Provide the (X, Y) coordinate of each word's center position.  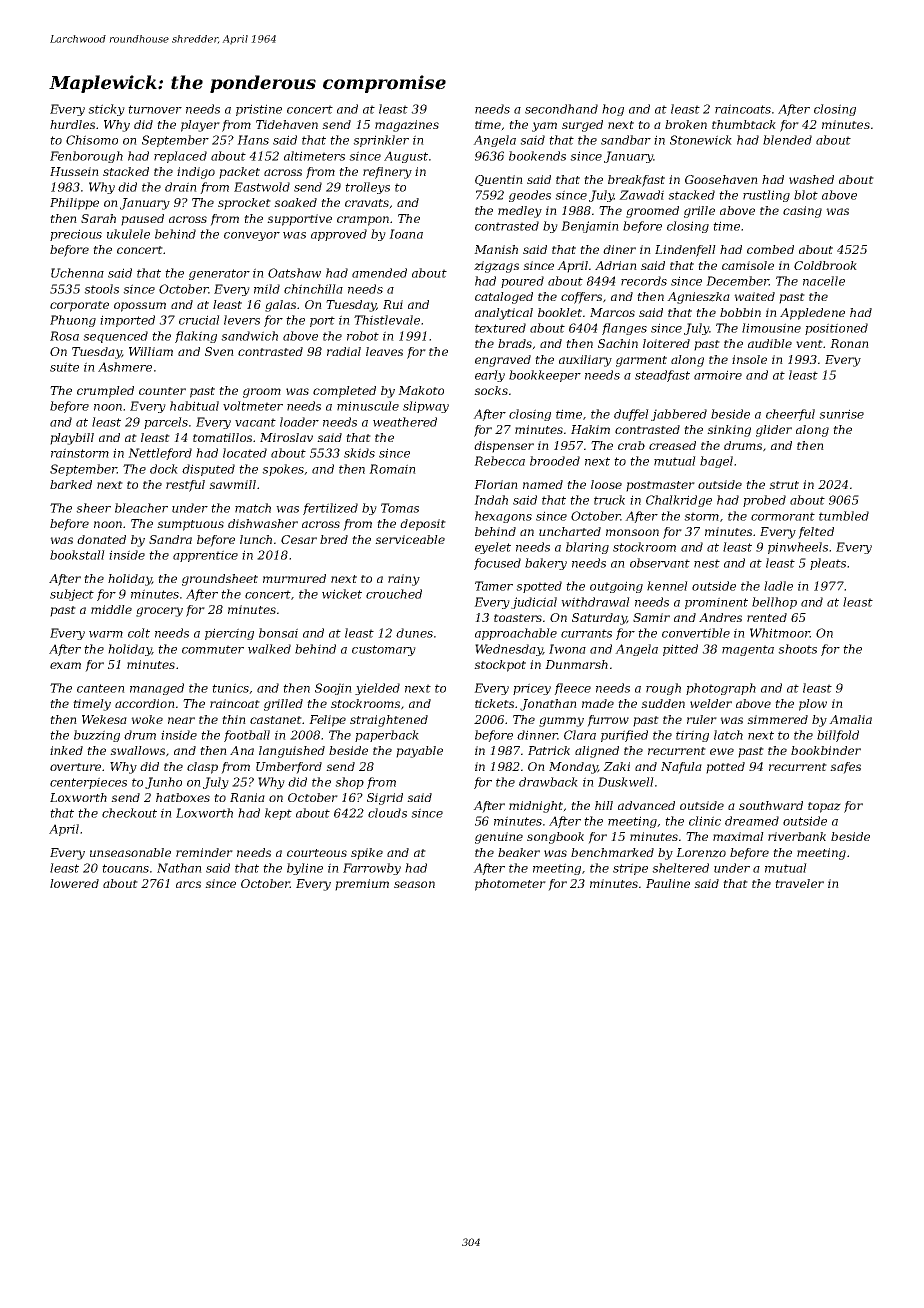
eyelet (493, 548)
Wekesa (104, 719)
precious (76, 235)
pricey (532, 689)
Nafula (681, 768)
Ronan (849, 343)
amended (379, 273)
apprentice (205, 556)
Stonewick (701, 140)
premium (362, 885)
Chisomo (92, 140)
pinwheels (798, 548)
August (406, 157)
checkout (129, 813)
